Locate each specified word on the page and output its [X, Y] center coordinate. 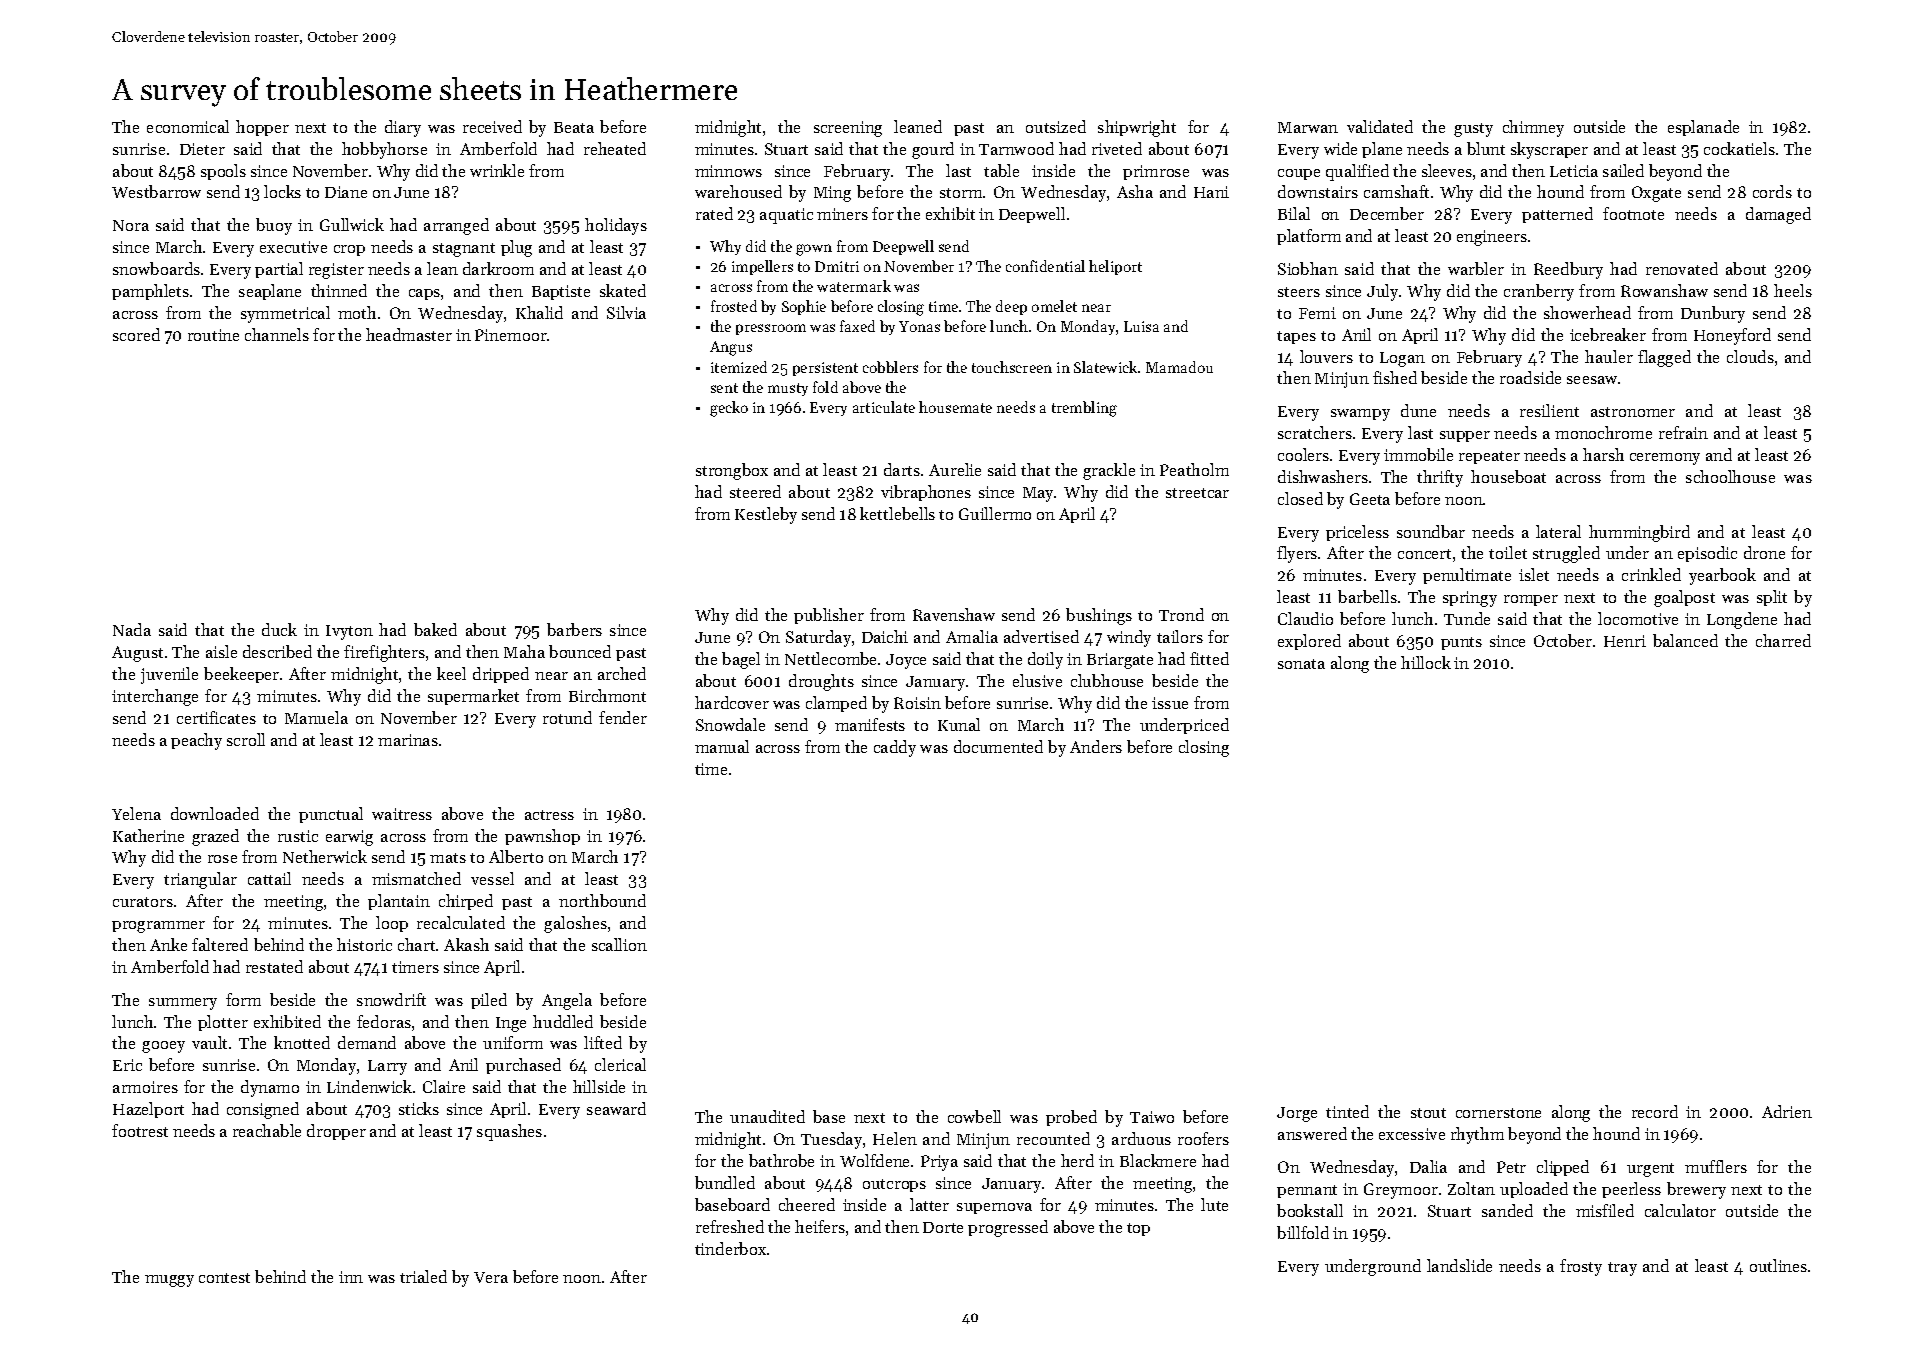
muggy [169, 1281]
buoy [274, 226]
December [1387, 213]
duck [279, 629]
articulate [884, 407]
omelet [1054, 306]
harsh [1603, 454]
